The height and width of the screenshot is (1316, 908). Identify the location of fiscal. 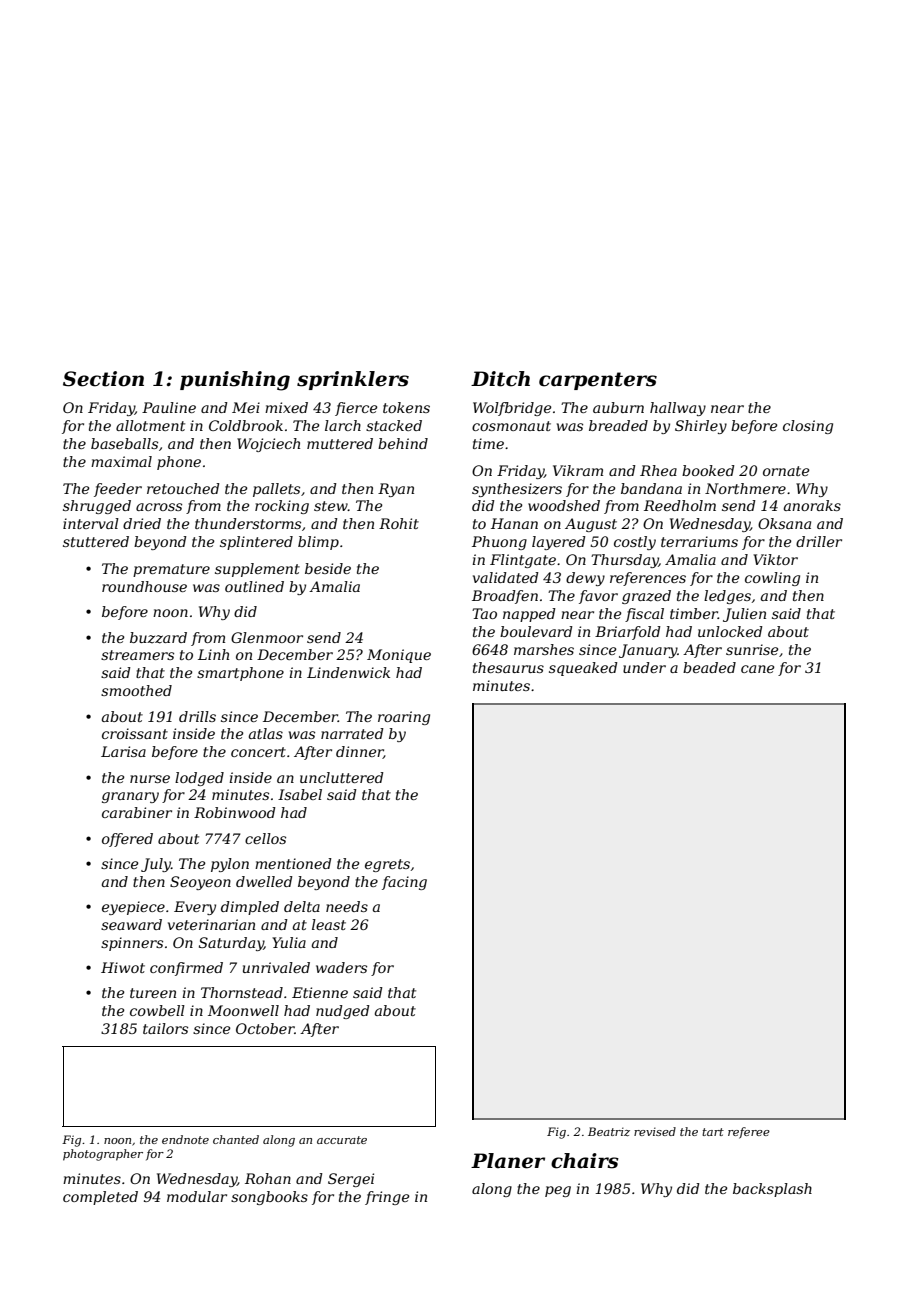
(644, 615).
